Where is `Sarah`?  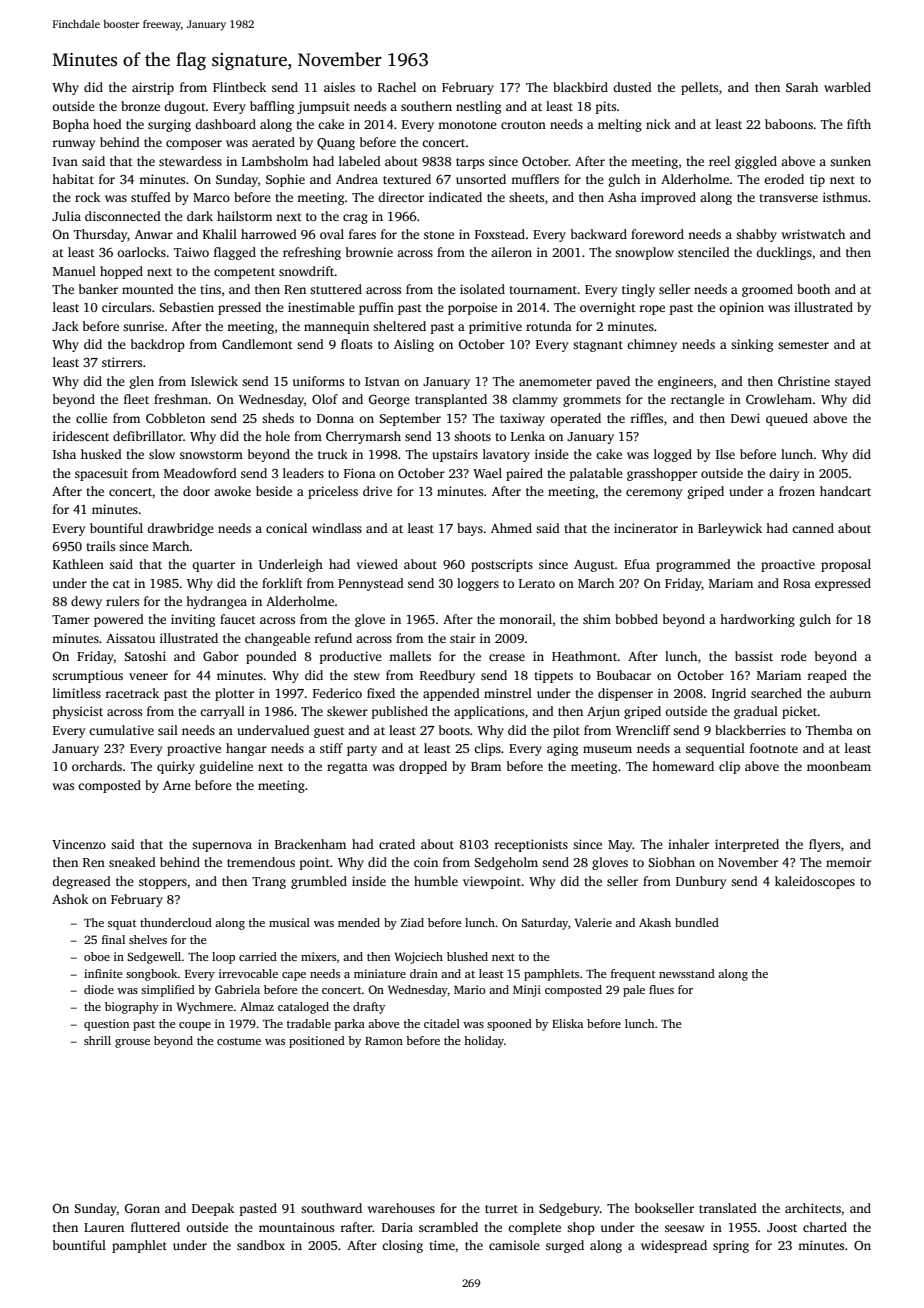
Sarah is located at coordinates (802, 87).
